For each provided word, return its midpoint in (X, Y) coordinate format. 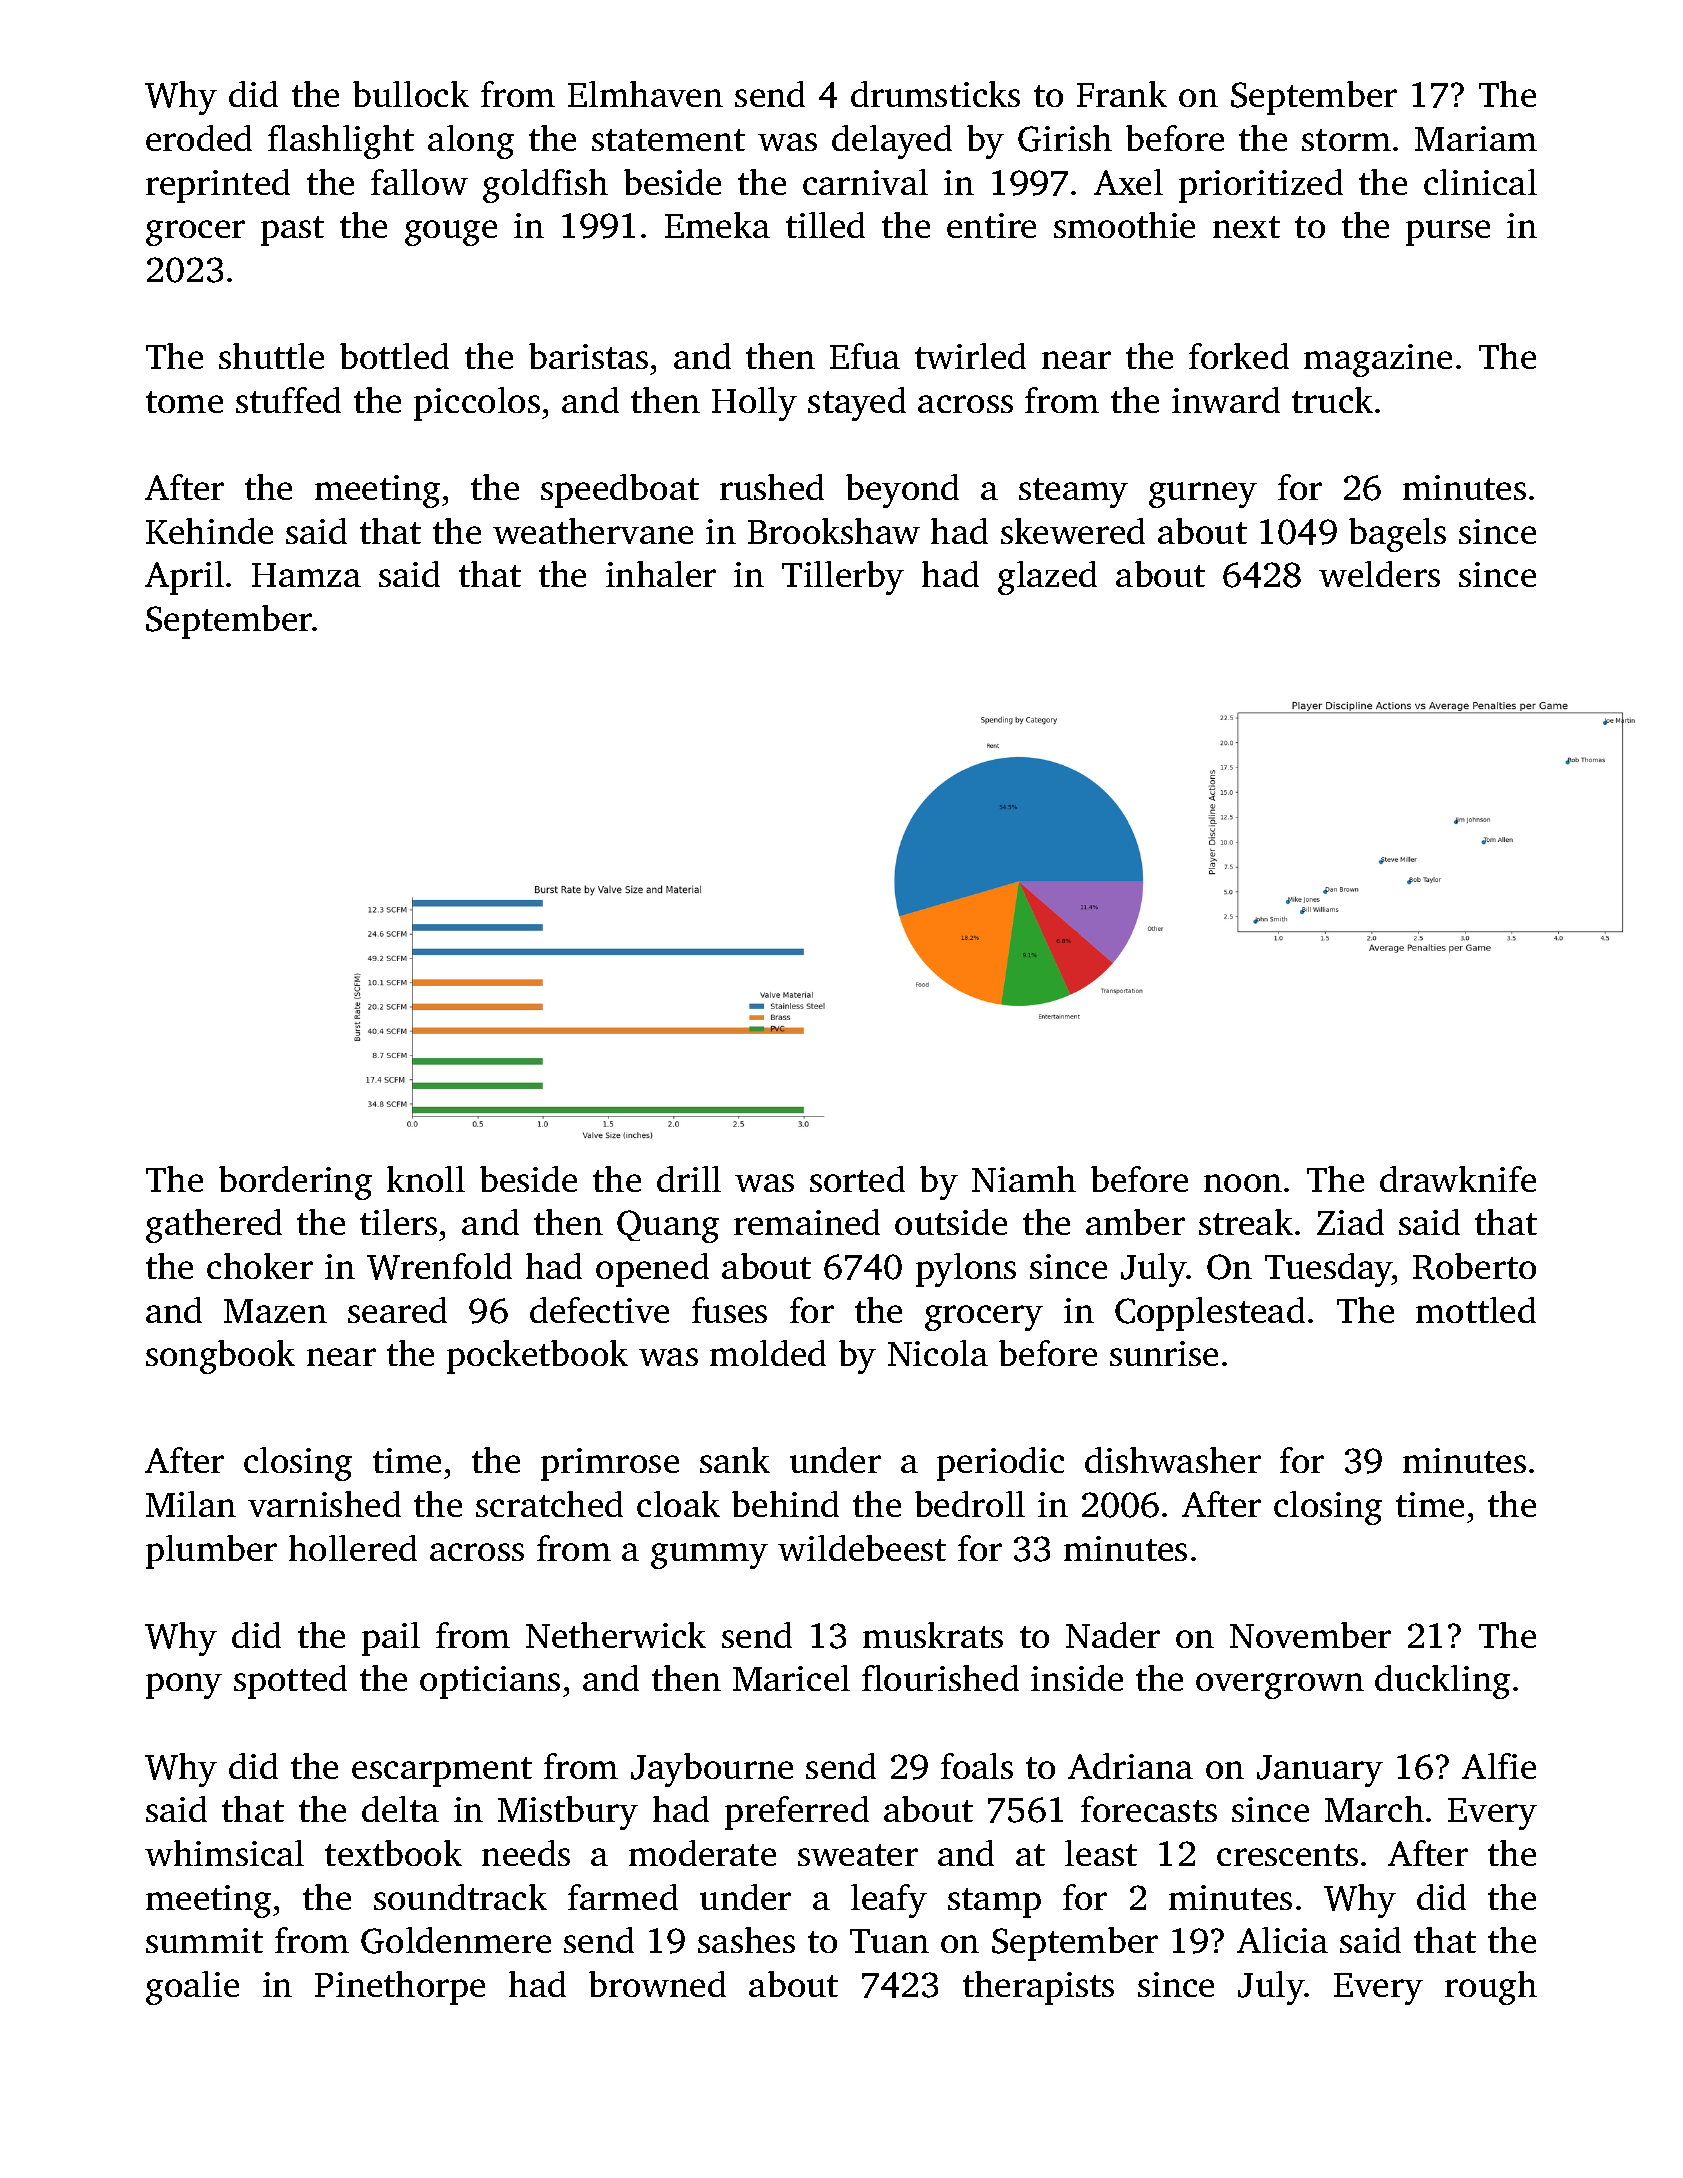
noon (1243, 1183)
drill (689, 1179)
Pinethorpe (400, 1988)
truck (1332, 400)
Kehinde (209, 531)
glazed (1047, 578)
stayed (857, 404)
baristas (588, 356)
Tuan (889, 1941)
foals (977, 1766)
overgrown (1280, 1686)
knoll (426, 1179)
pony (184, 1686)
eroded (199, 138)
